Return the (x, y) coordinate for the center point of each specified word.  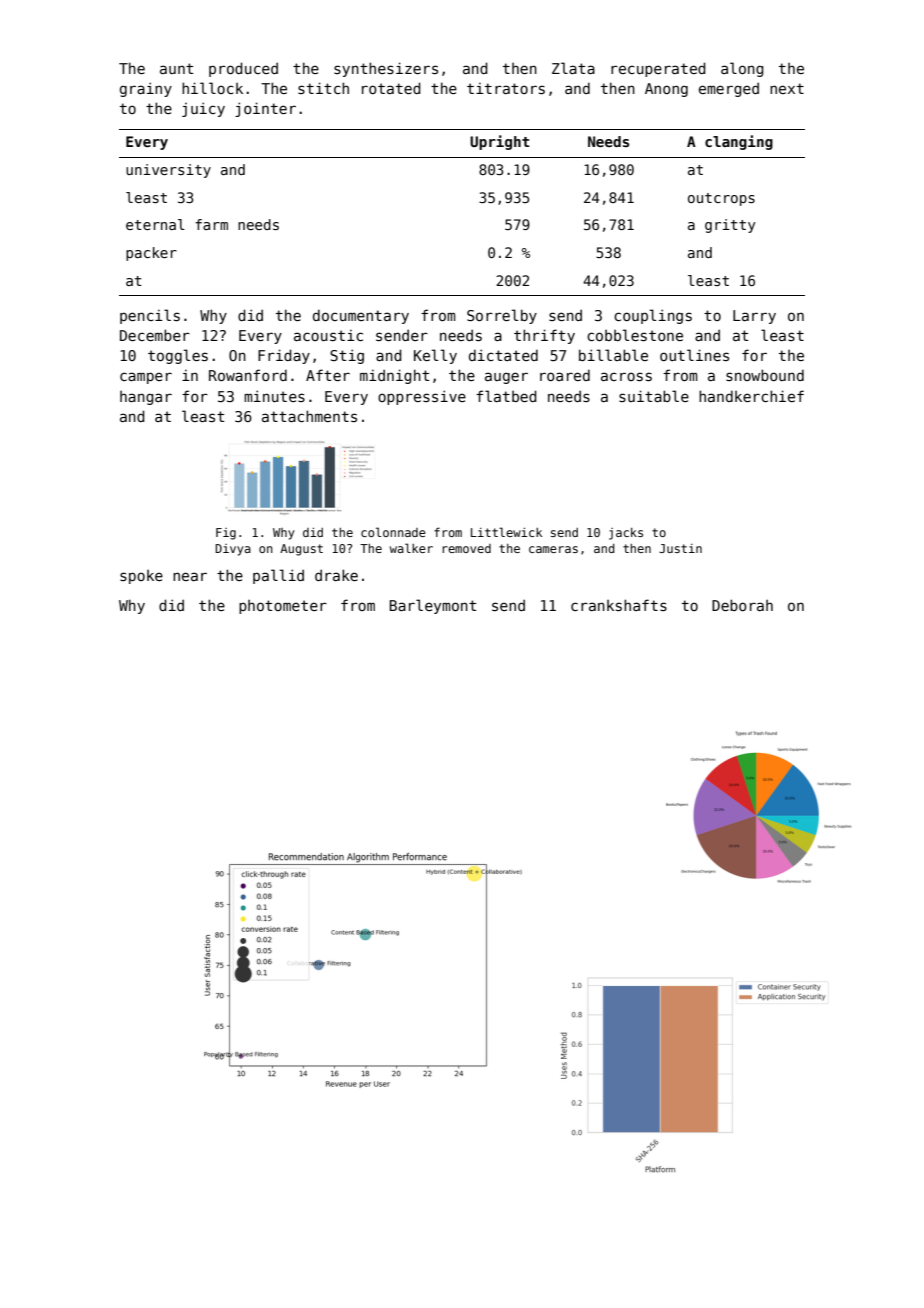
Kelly (435, 356)
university (168, 171)
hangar (146, 398)
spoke (141, 577)
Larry (754, 317)
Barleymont (433, 606)
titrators (506, 88)
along (742, 69)
